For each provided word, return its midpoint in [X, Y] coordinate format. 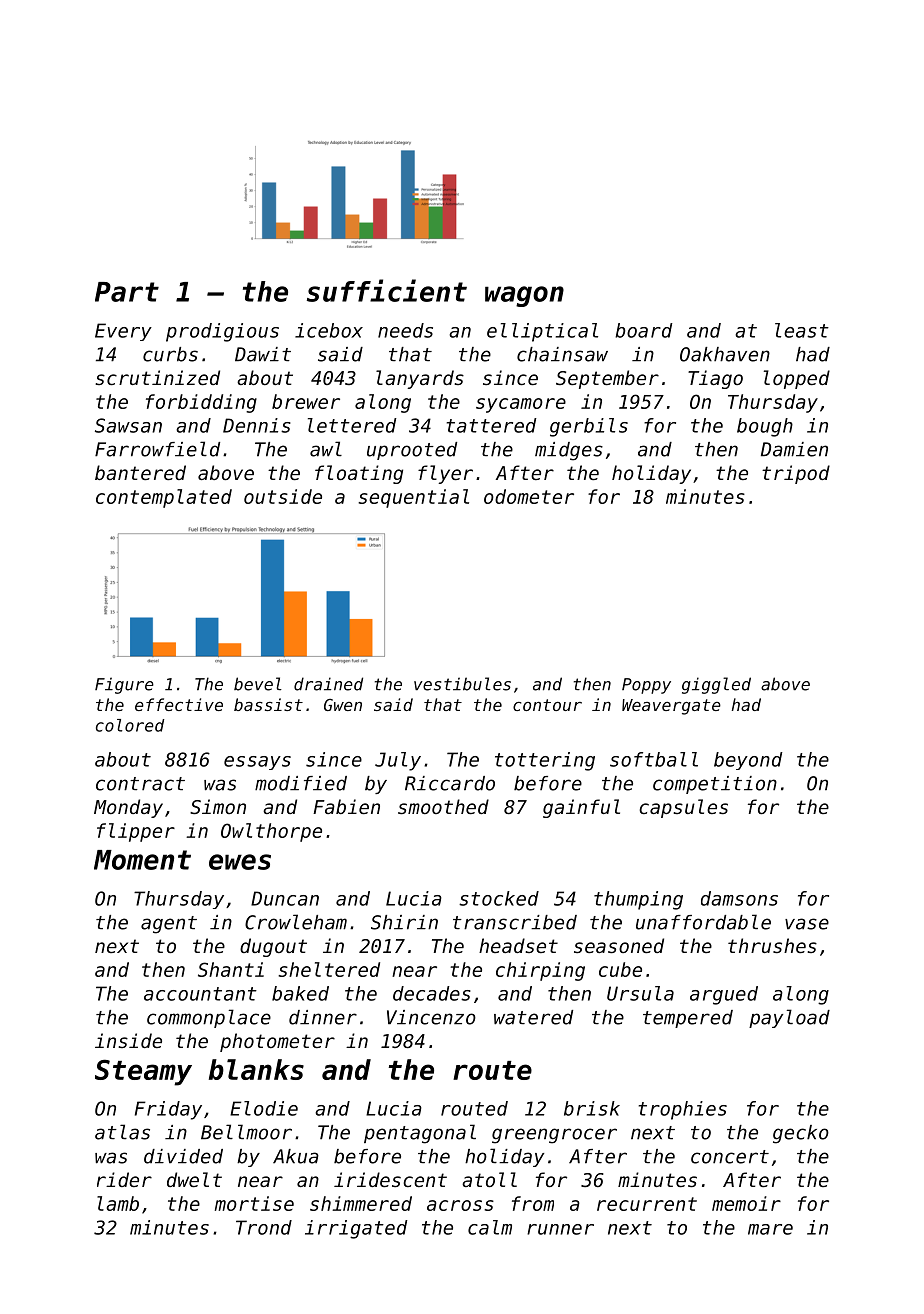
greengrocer [554, 1136]
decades [432, 993]
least [802, 330]
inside [128, 1040]
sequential [413, 498]
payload [789, 1018]
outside [283, 496]
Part [127, 292]
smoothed [443, 806]
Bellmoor [246, 1132]
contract [140, 784]
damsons [739, 898]
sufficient [387, 290]
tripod [796, 474]
